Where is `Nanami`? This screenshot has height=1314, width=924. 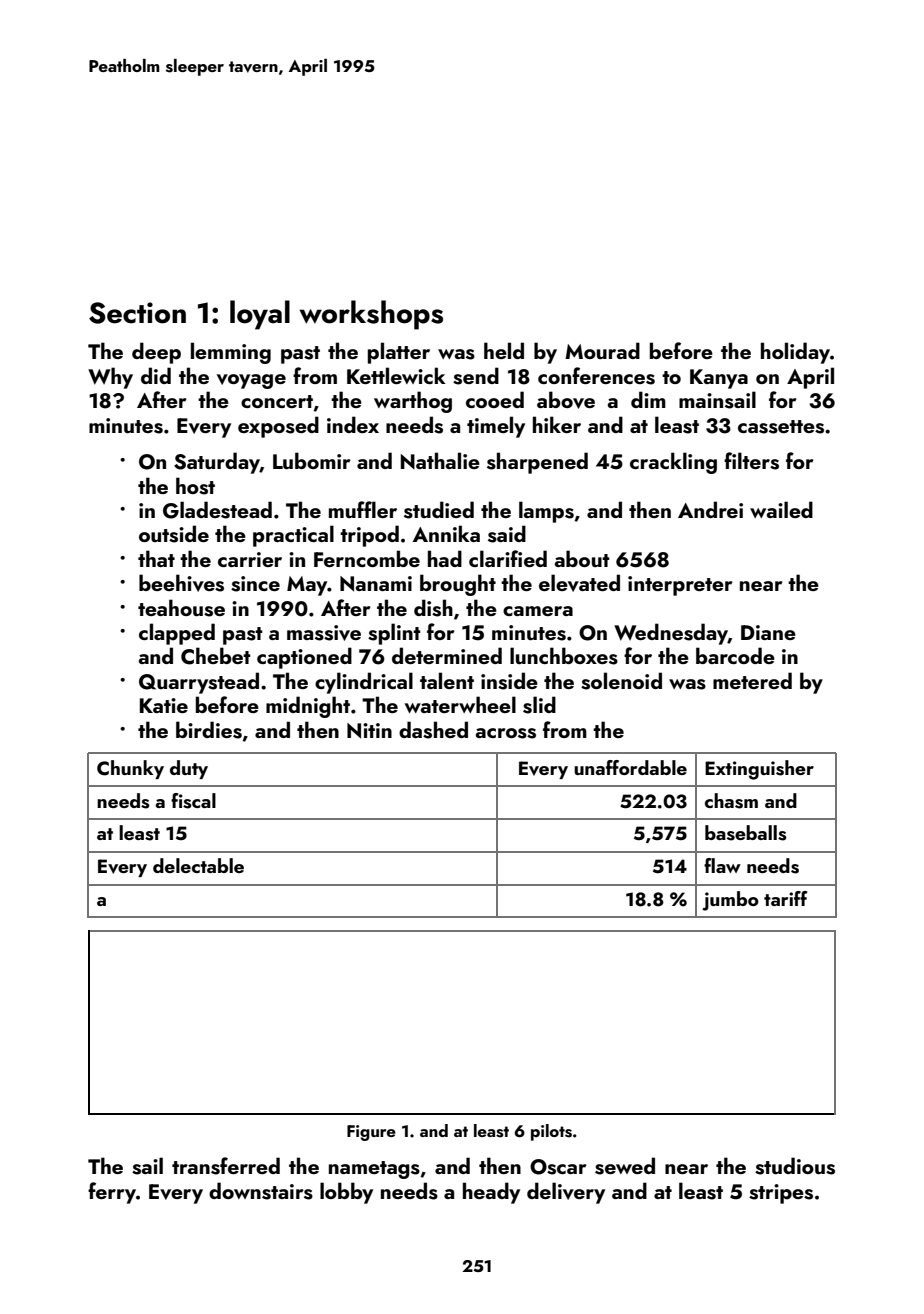
Nanami is located at coordinates (376, 584).
